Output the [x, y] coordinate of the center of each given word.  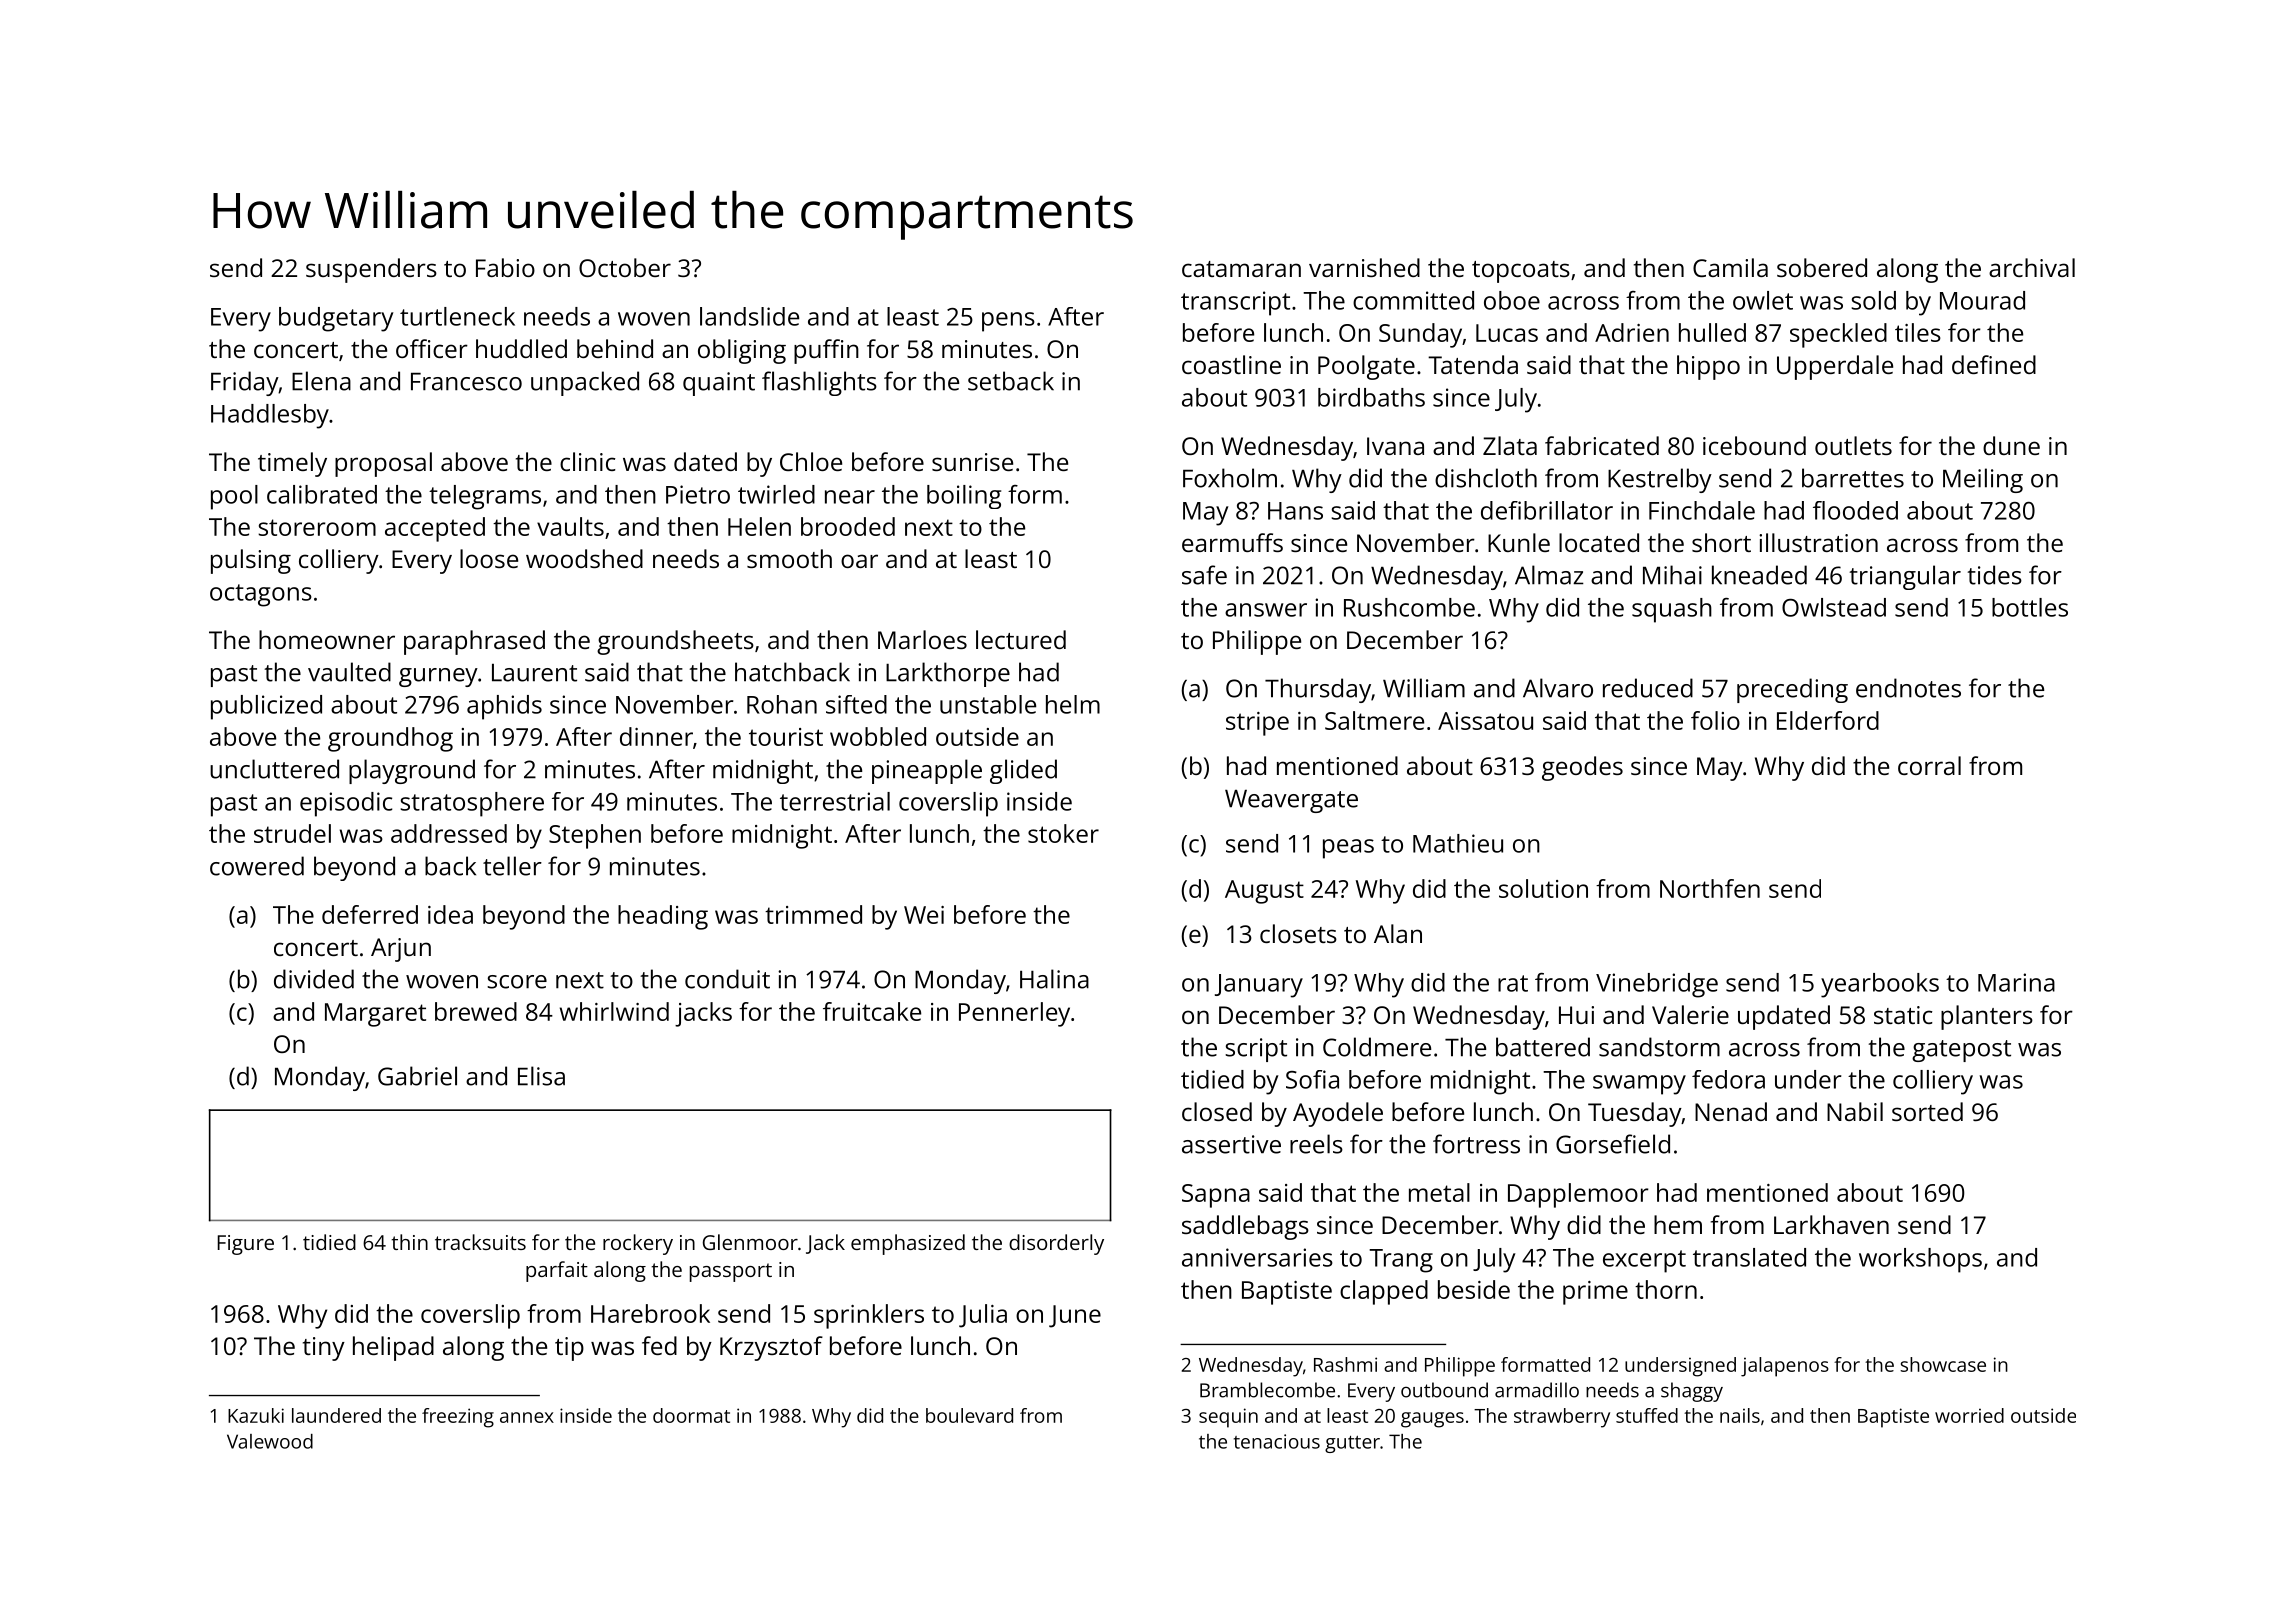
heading [663, 917]
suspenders [371, 270]
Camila [1730, 267]
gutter [1352, 1444]
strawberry [1562, 1418]
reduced [1648, 688]
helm [1073, 704]
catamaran [1241, 269]
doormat [691, 1415]
